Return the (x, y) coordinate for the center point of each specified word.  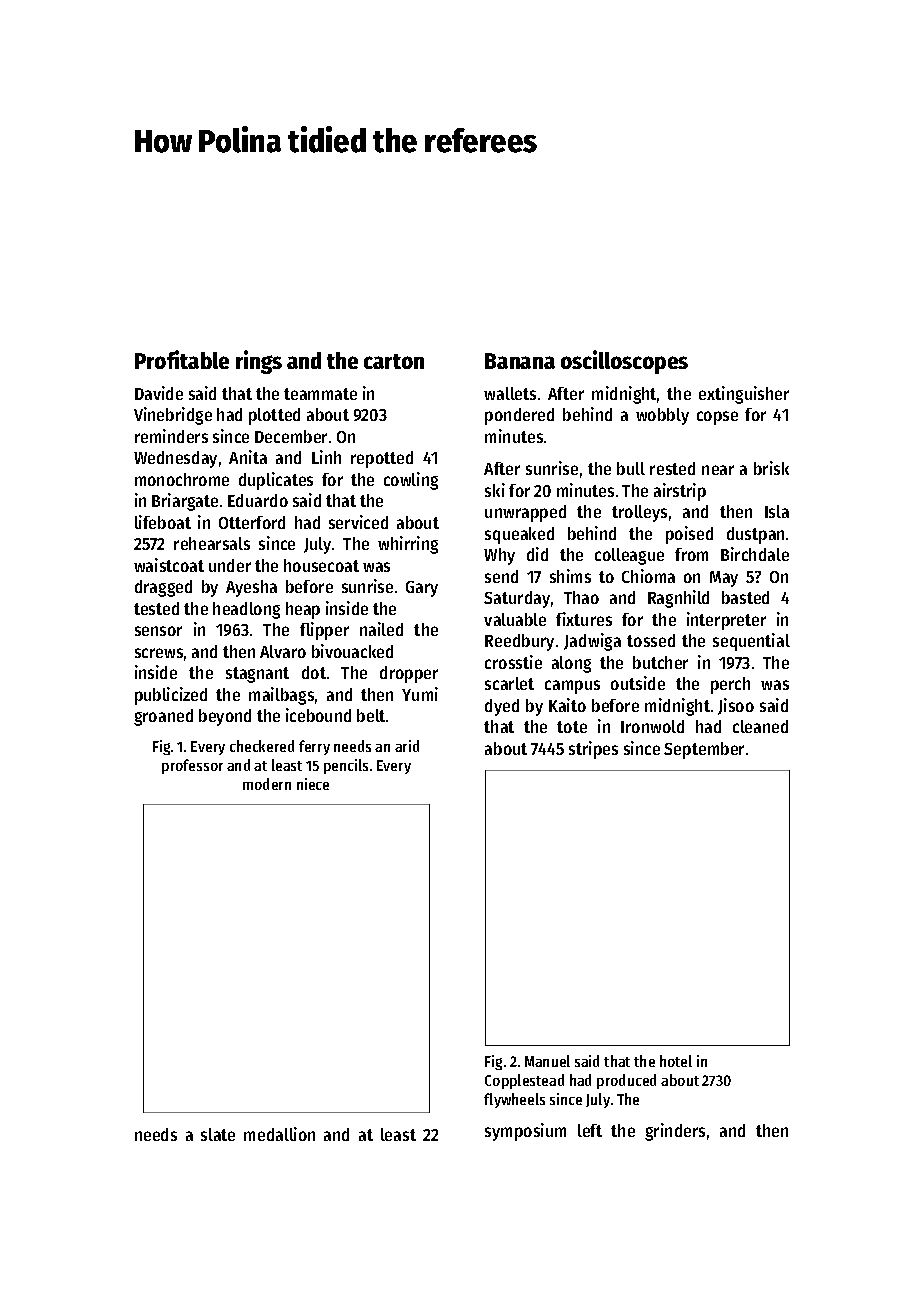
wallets (510, 393)
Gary (422, 589)
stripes (593, 750)
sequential (751, 642)
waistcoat (169, 565)
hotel (676, 1061)
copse (717, 418)
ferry (314, 747)
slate (218, 1134)
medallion (279, 1134)
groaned (163, 717)
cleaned (760, 726)
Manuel (547, 1061)
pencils (346, 766)
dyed (502, 707)
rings (259, 362)
